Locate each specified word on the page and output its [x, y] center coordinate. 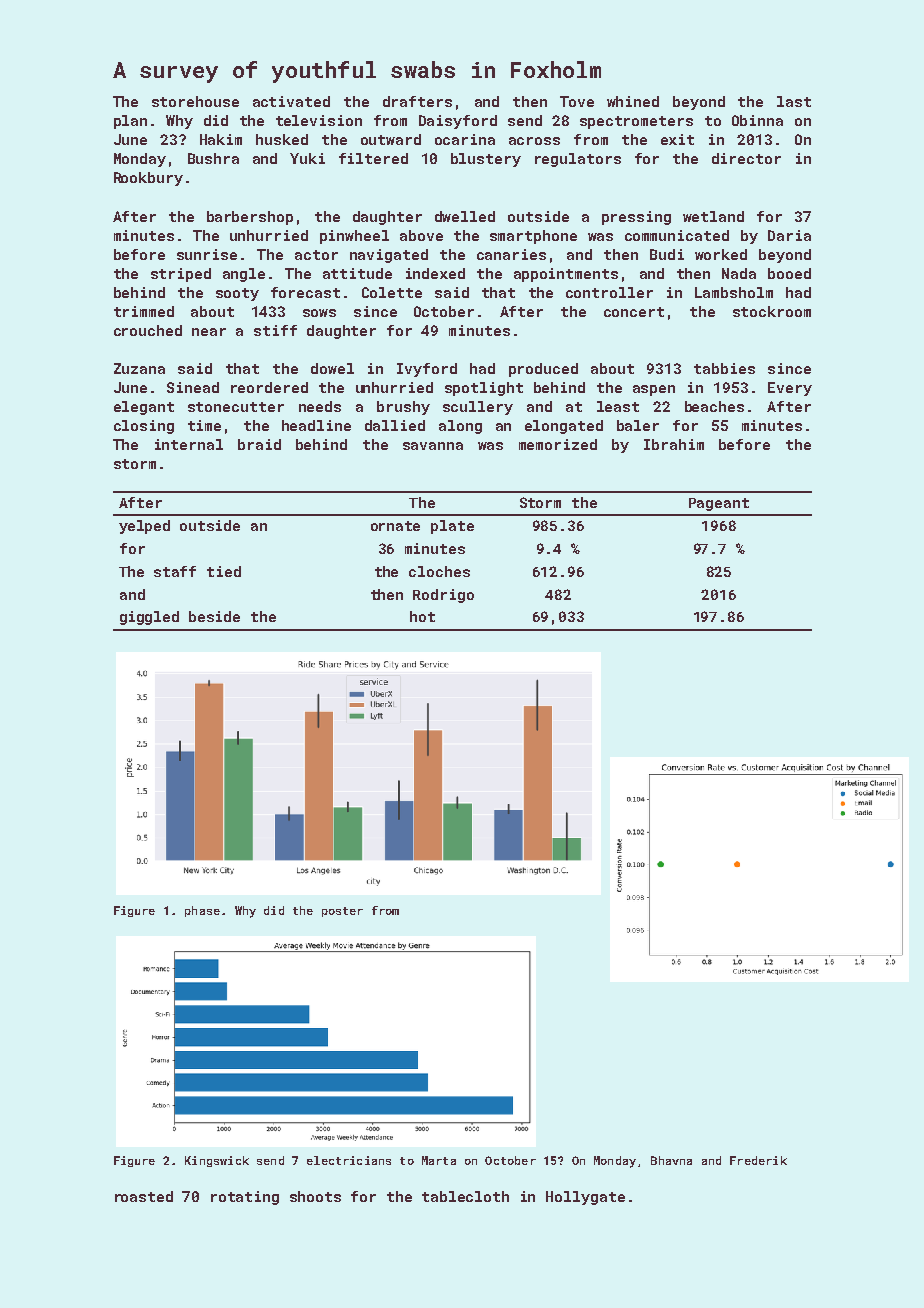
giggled [149, 618]
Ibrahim [674, 444]
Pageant [719, 504]
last [794, 101]
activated [291, 101]
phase [202, 911]
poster [342, 912]
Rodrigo [443, 596]
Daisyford [458, 122]
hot [422, 616]
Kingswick [217, 1161]
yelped [144, 527]
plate [452, 527]
